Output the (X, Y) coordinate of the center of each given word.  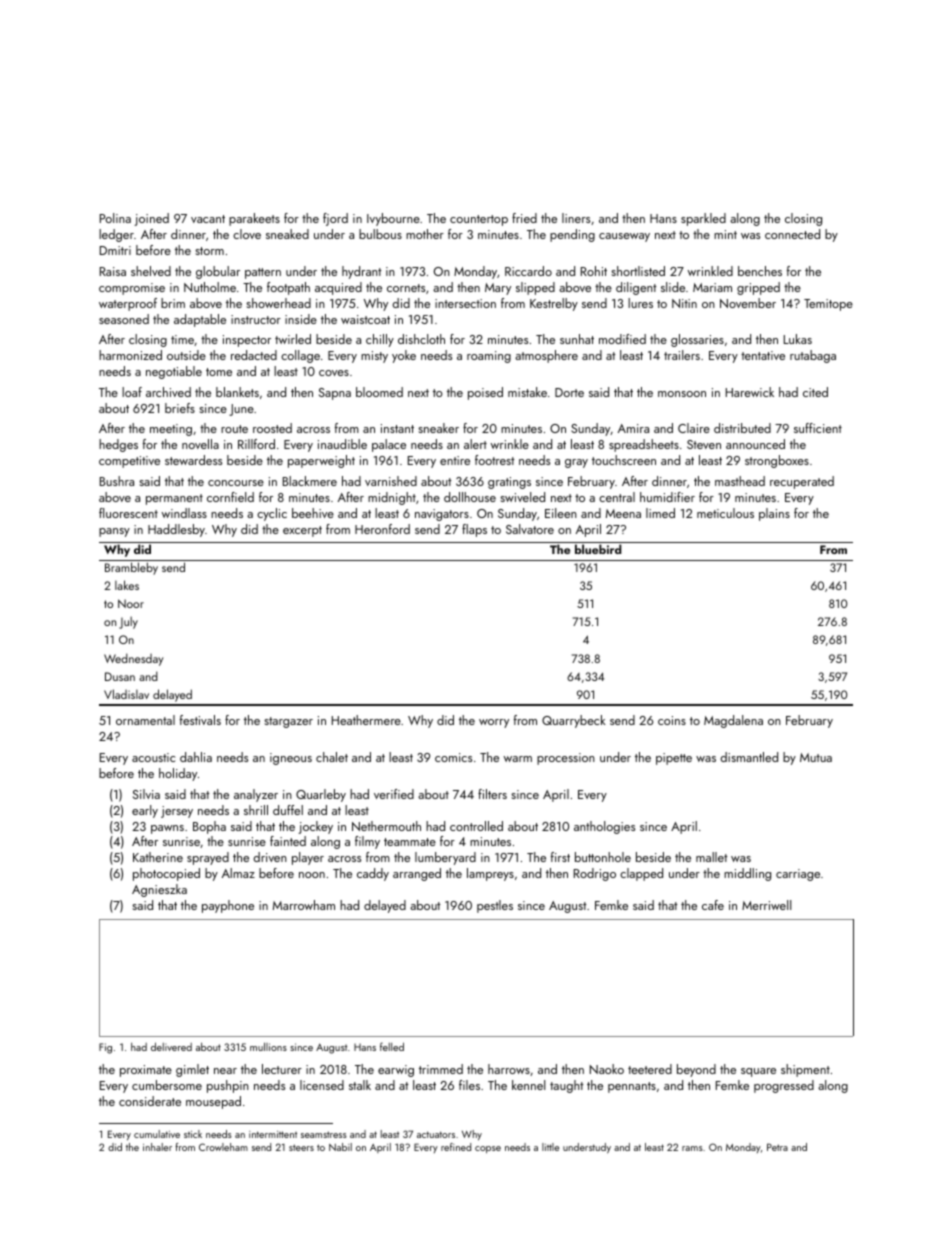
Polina (115, 218)
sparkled (703, 219)
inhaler (157, 1147)
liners (576, 218)
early (145, 811)
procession (566, 759)
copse (488, 1149)
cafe (713, 905)
